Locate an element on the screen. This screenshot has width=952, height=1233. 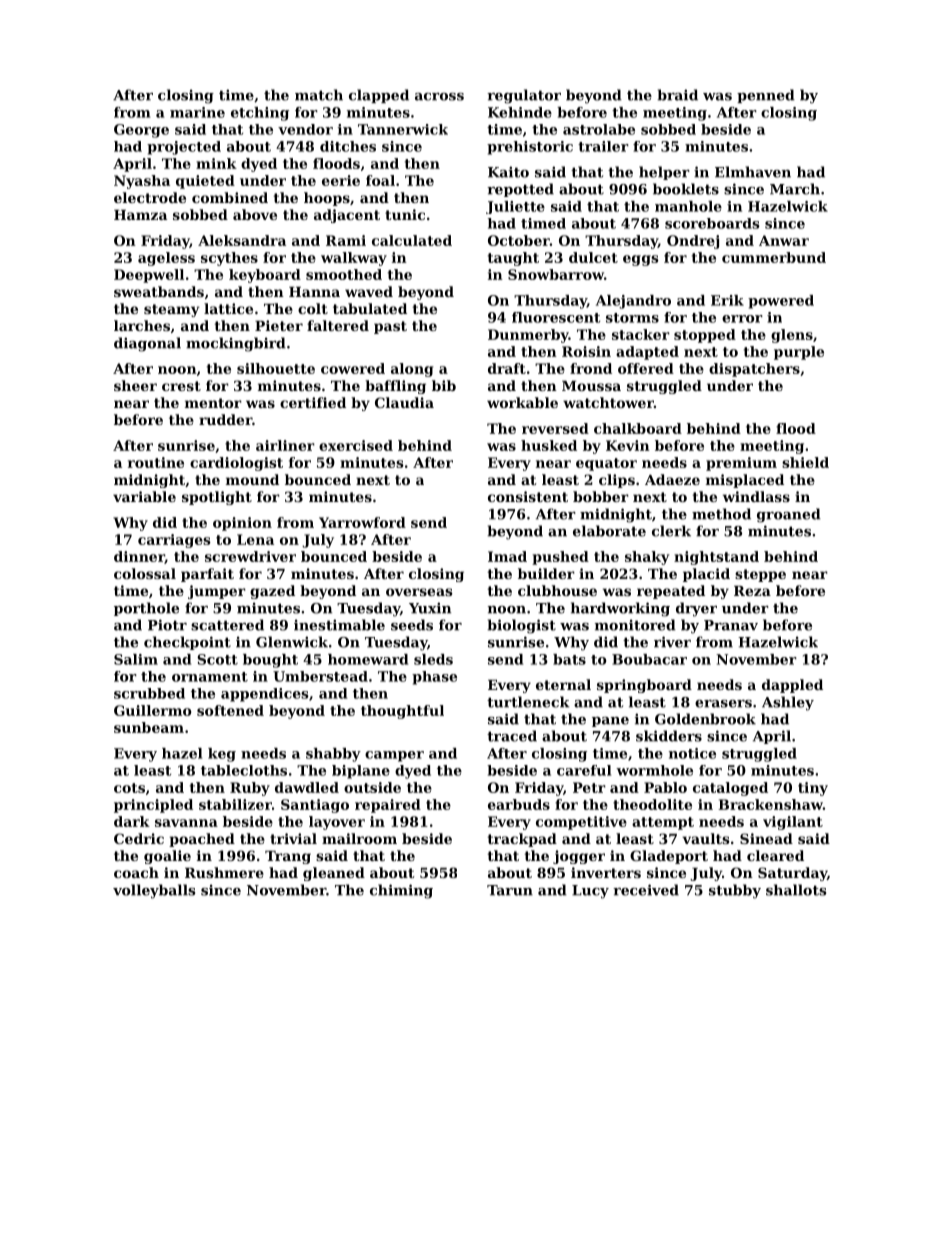
coach is located at coordinates (136, 872).
